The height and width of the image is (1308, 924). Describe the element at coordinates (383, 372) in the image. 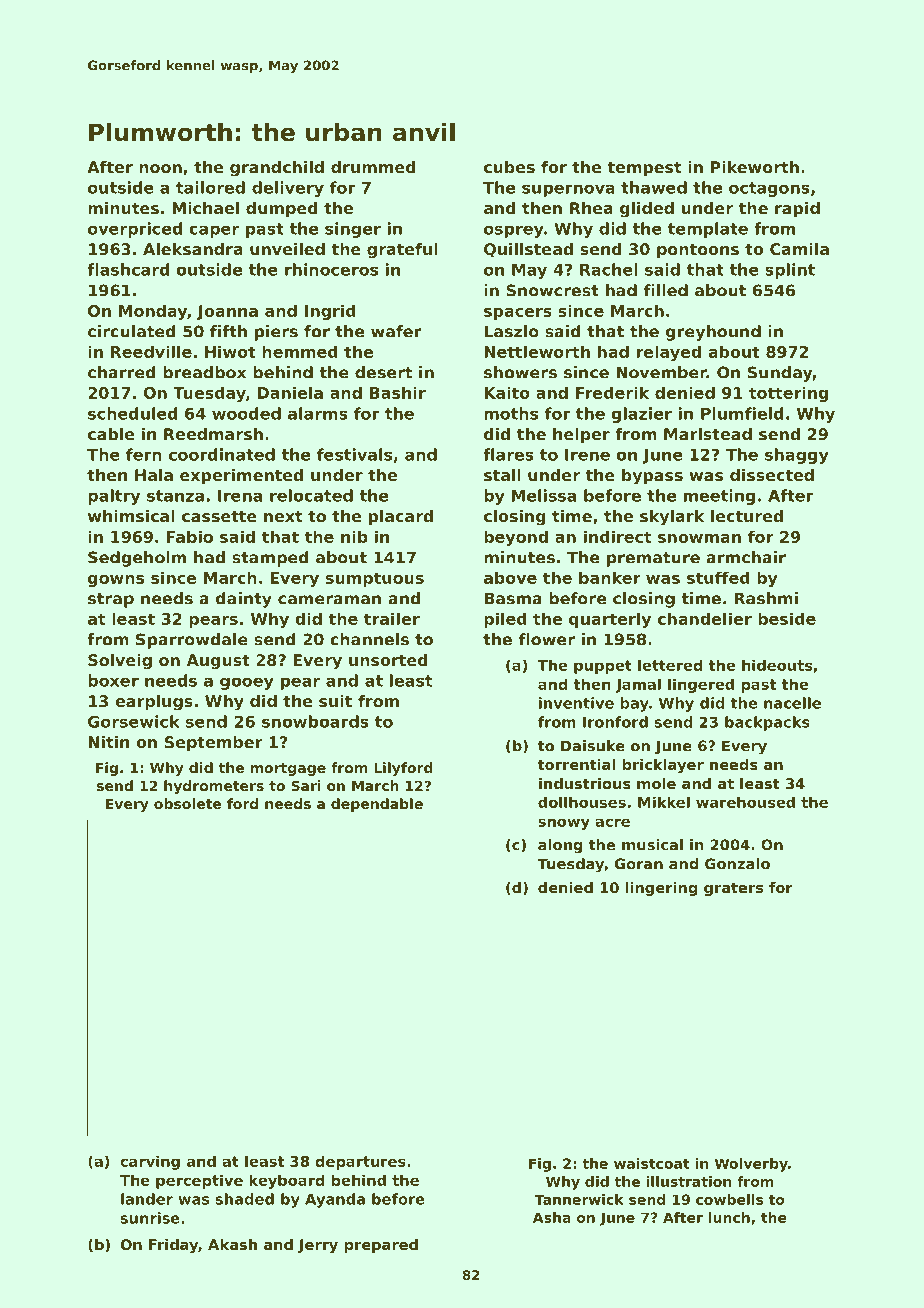

I see `desert` at that location.
